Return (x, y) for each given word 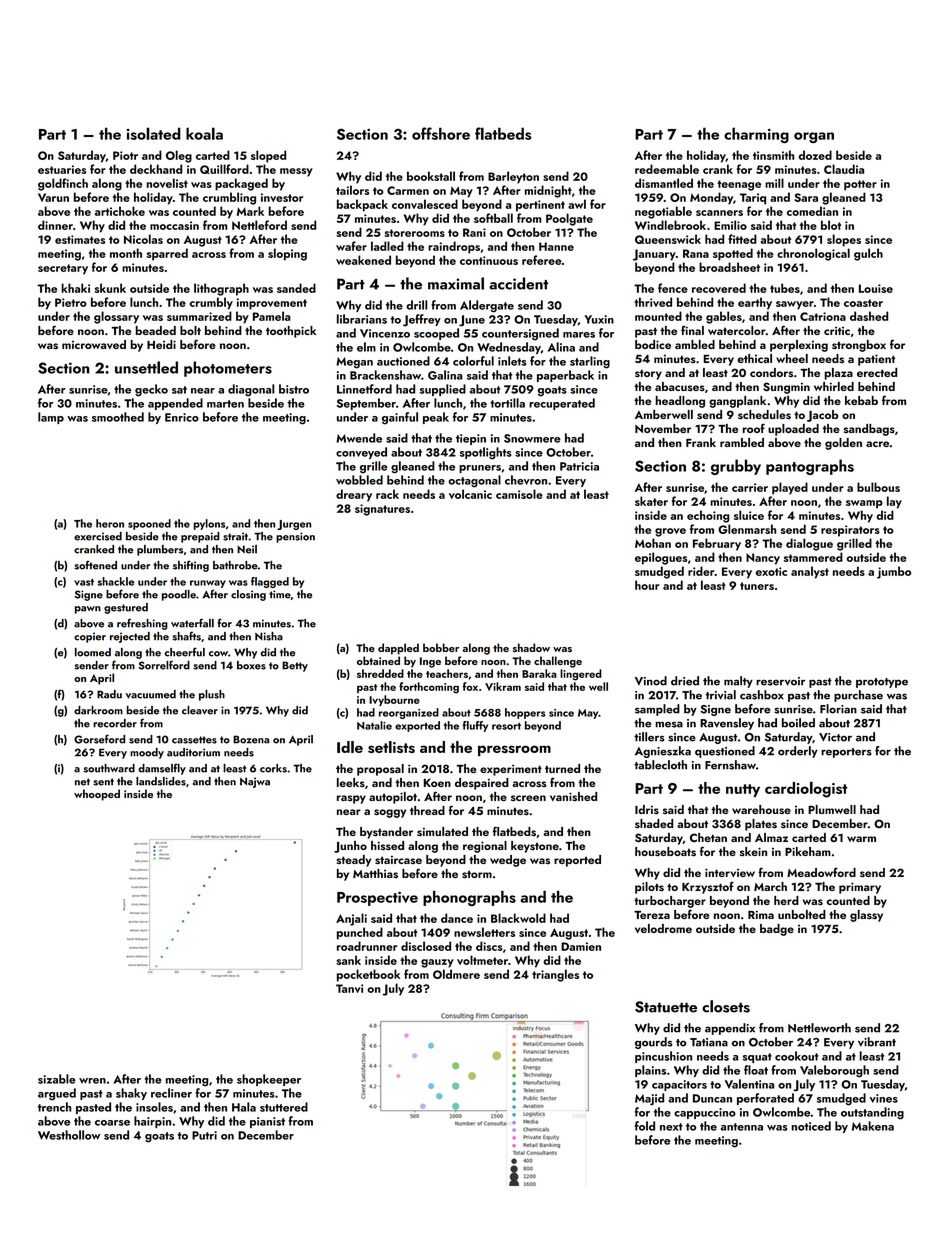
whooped (97, 795)
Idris (647, 810)
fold (645, 1126)
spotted (733, 254)
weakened (363, 260)
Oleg (179, 156)
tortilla (507, 403)
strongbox (859, 346)
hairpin (152, 1122)
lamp (51, 418)
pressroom (514, 750)
